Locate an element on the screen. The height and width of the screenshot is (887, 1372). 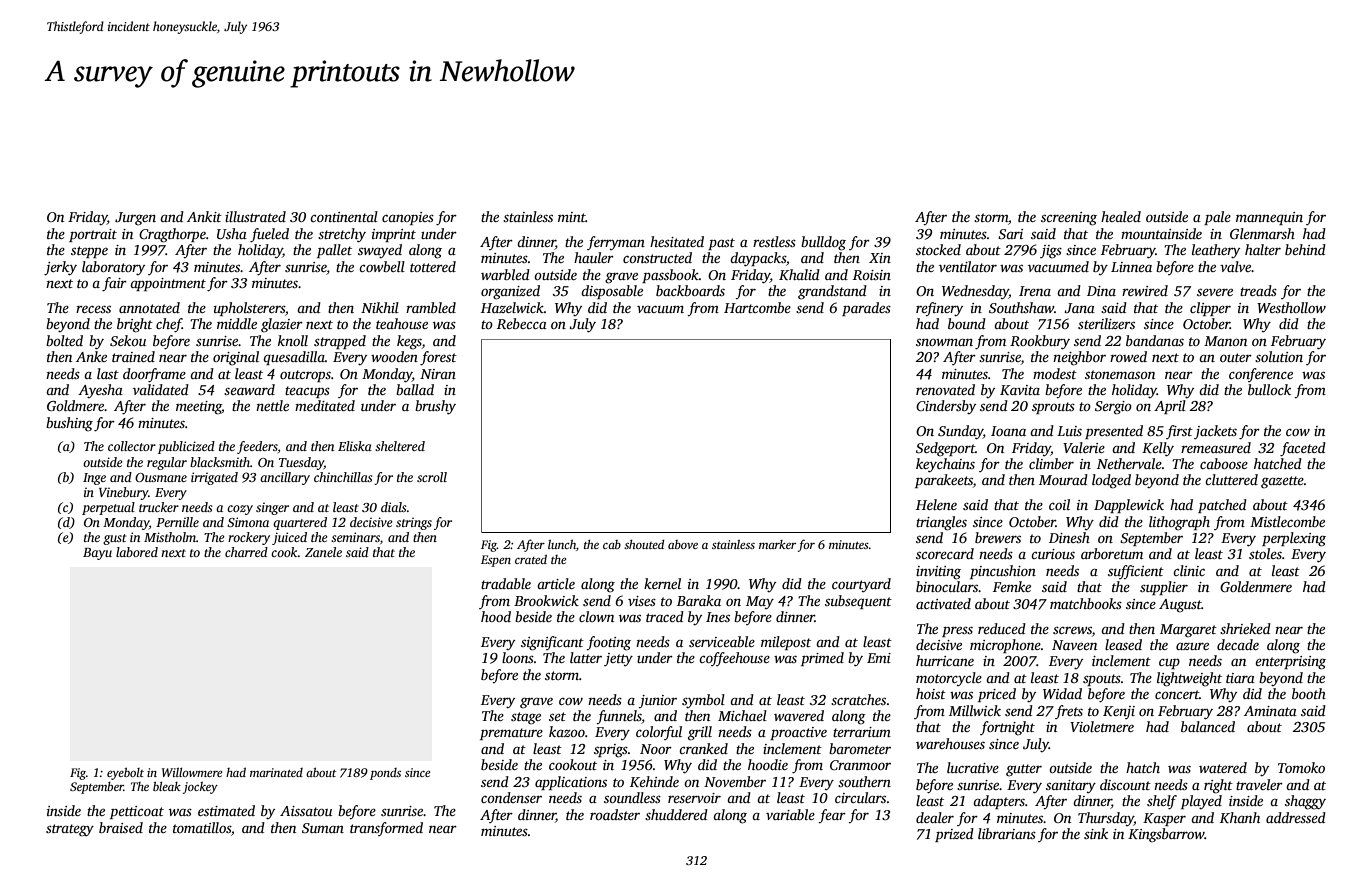
mint is located at coordinates (572, 217).
